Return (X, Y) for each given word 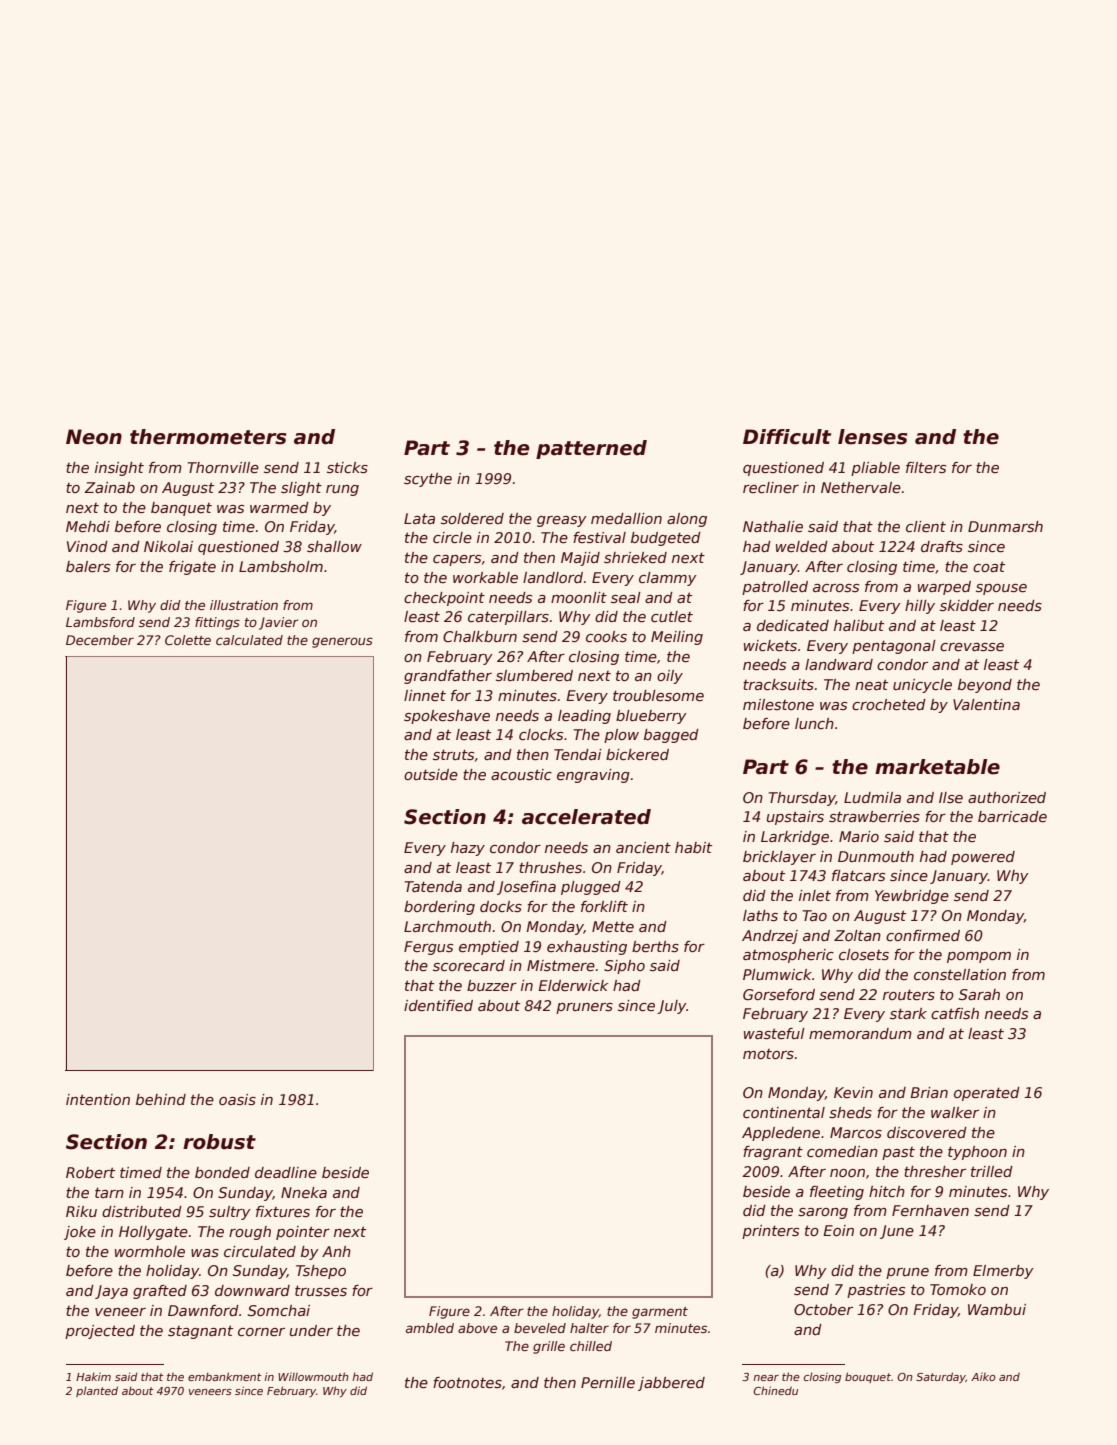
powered (983, 858)
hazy (468, 849)
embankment (225, 1376)
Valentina (986, 704)
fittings (217, 623)
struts (453, 754)
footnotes (467, 1382)
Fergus (428, 948)
